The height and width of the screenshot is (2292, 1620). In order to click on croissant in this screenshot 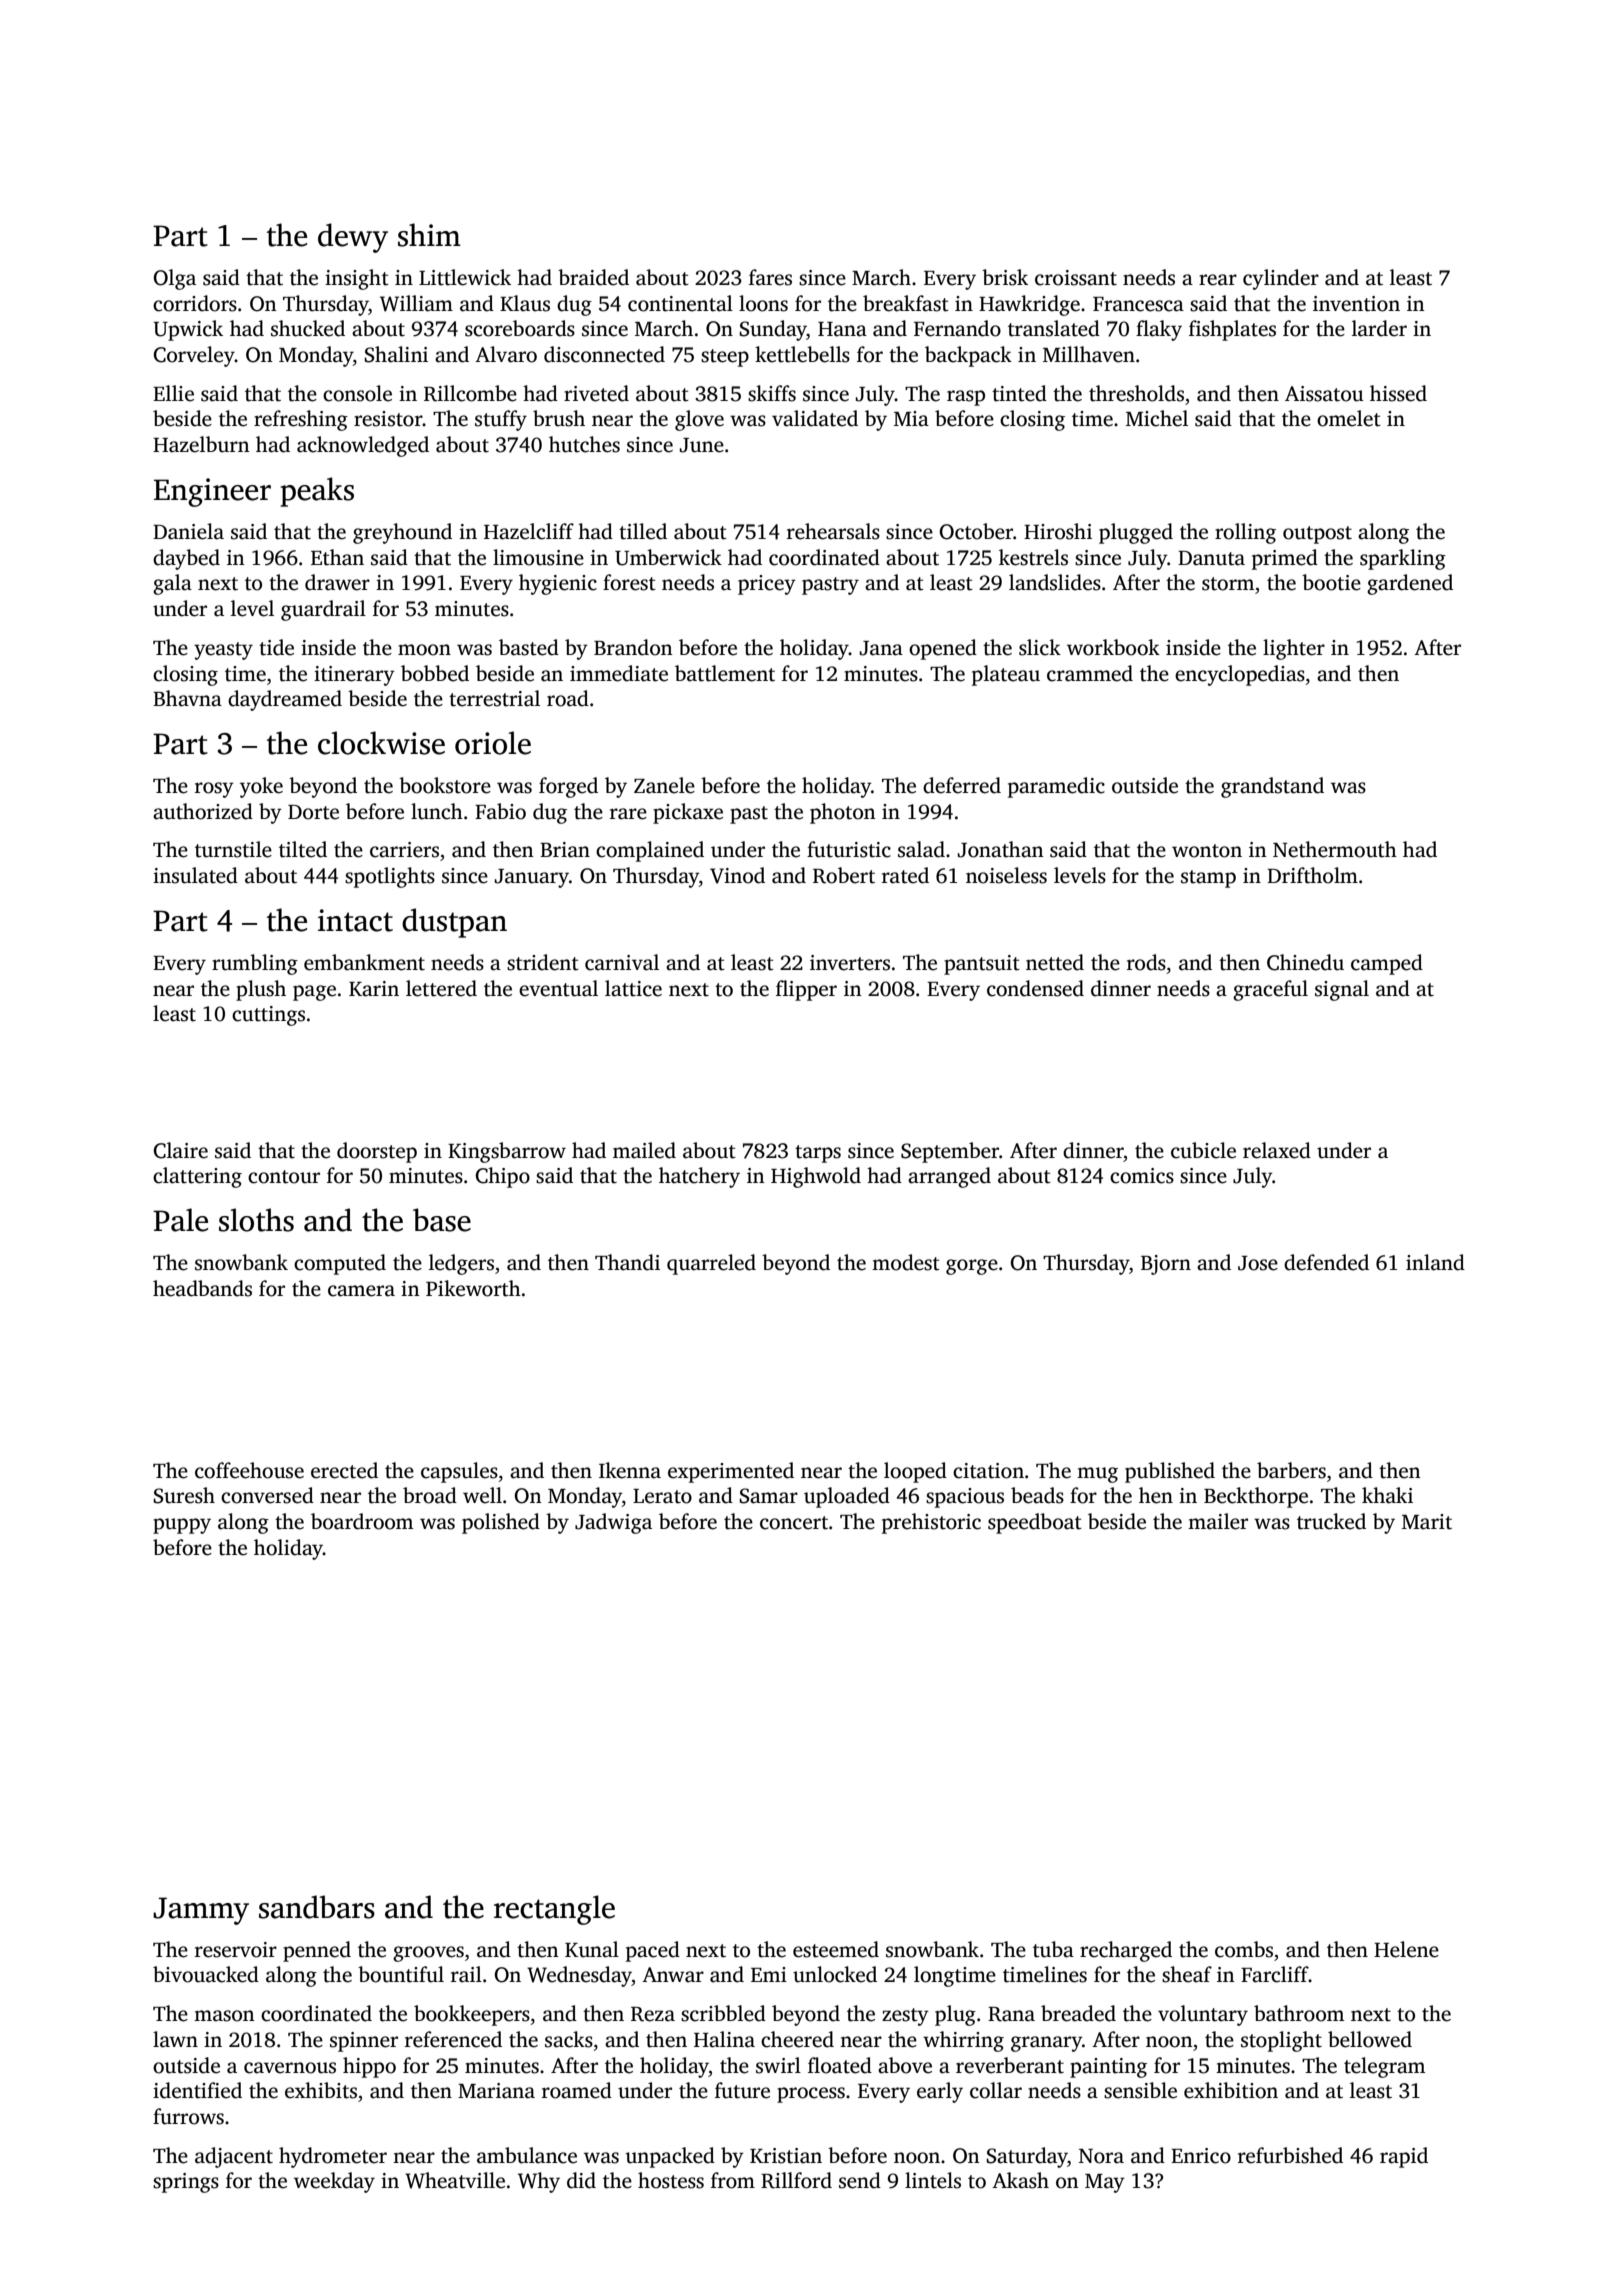, I will do `click(1076, 278)`.
